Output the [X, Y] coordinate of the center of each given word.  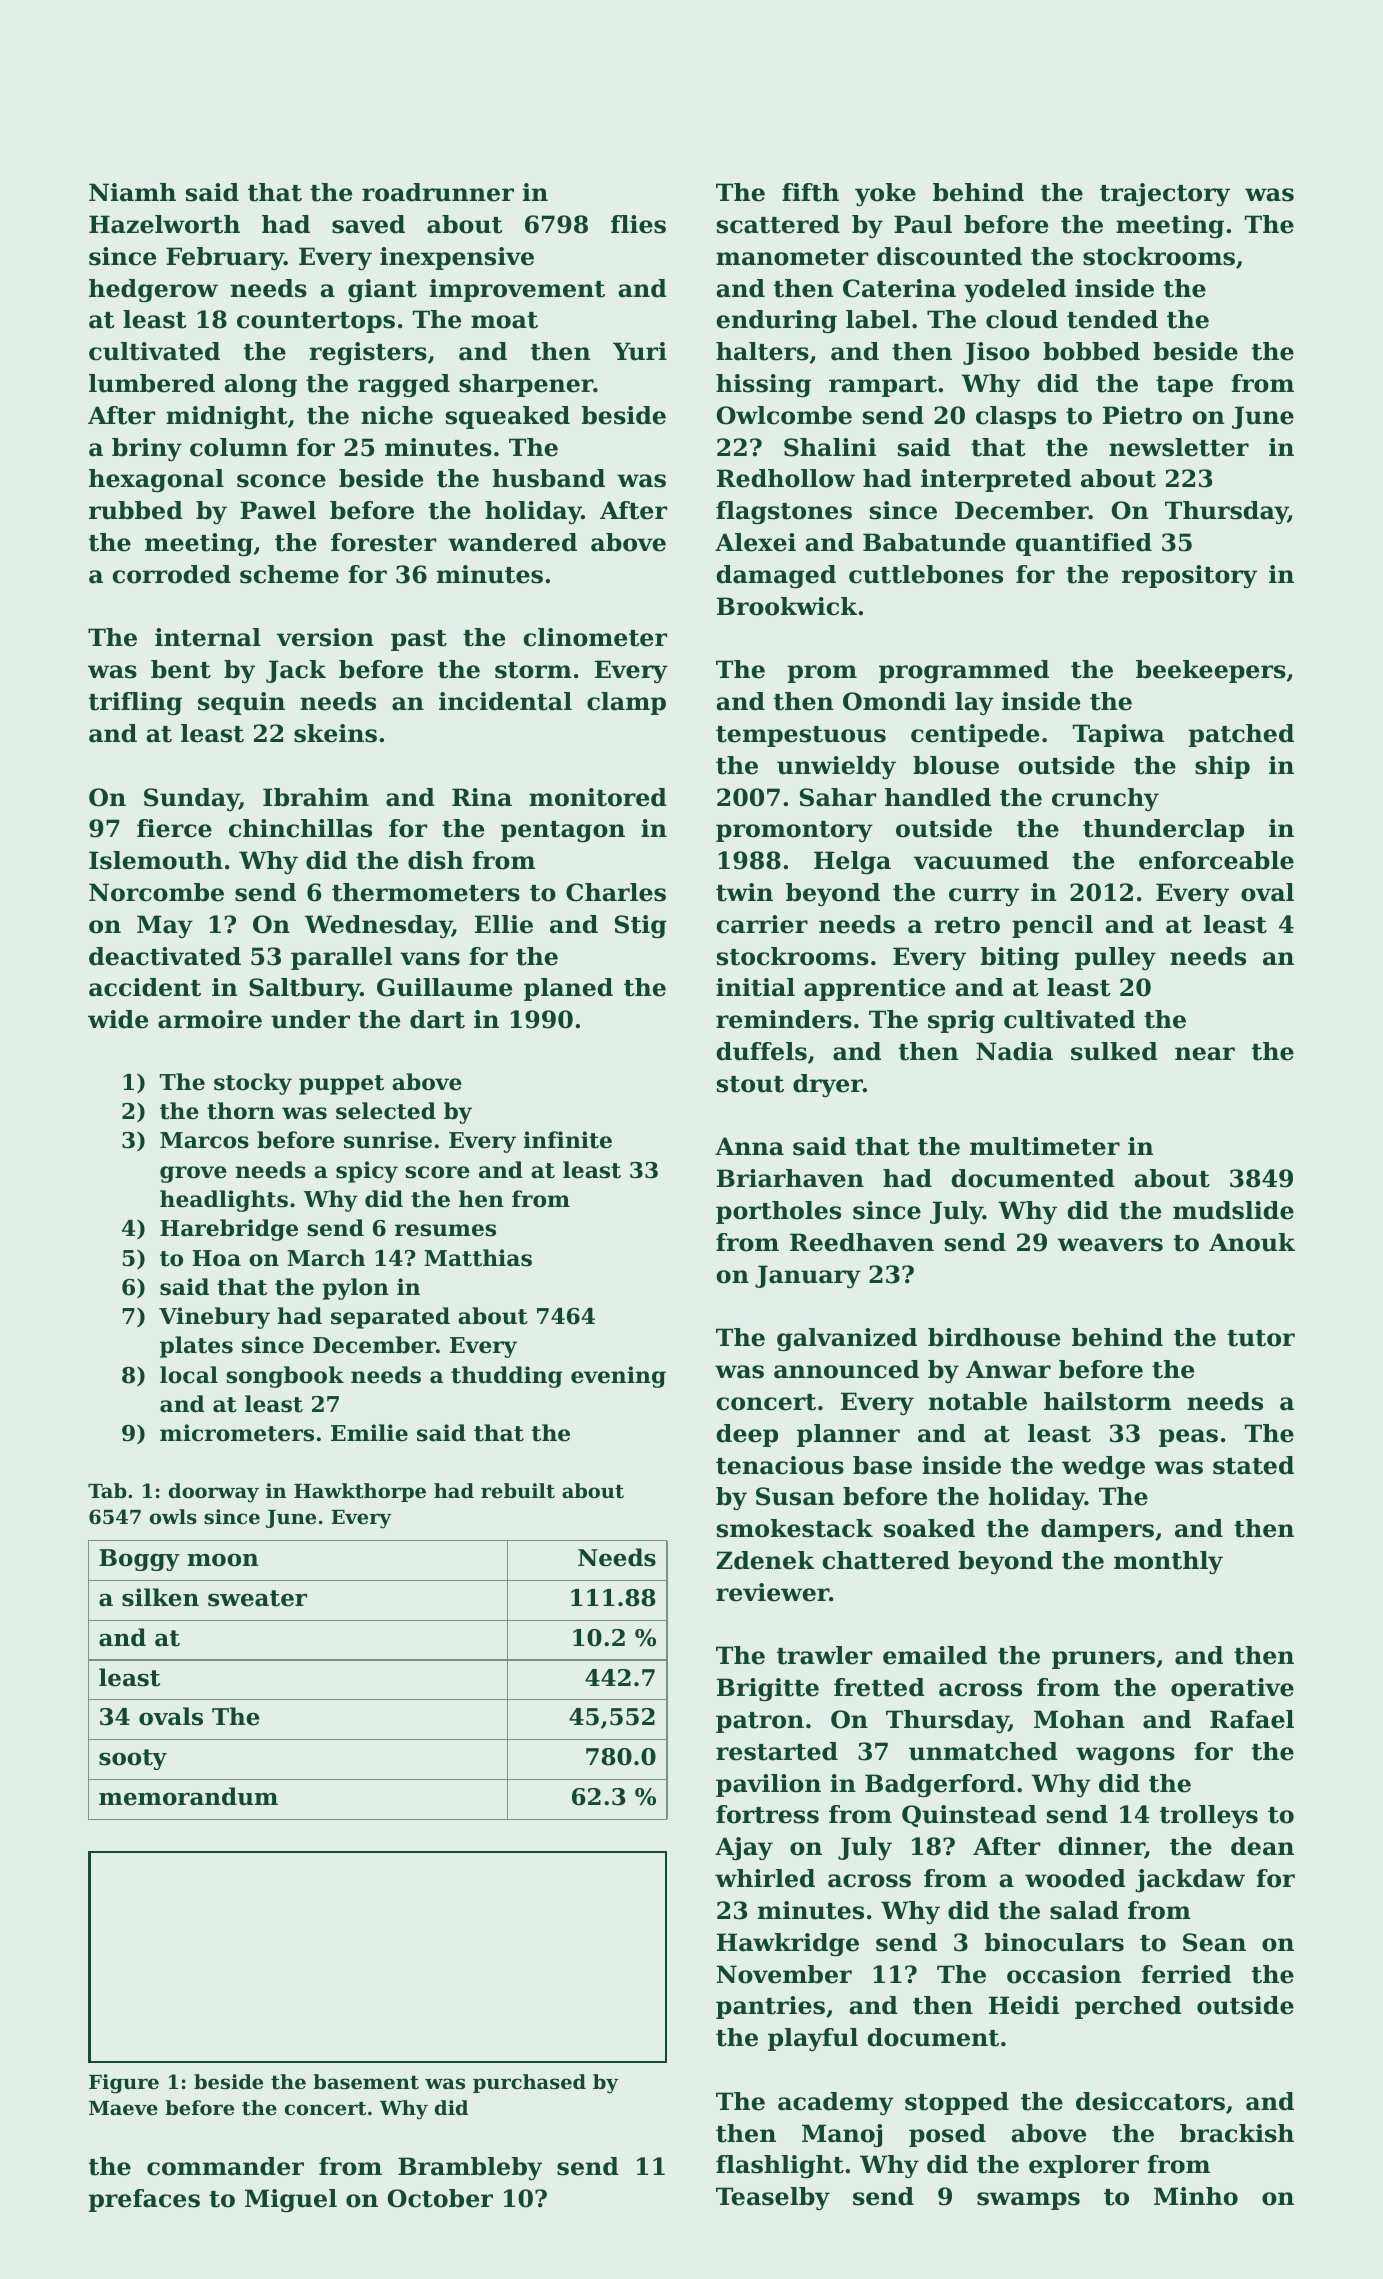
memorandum [188, 1796]
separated [390, 1318]
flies [638, 224]
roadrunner [438, 192]
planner [848, 1435]
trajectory [1165, 195]
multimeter [1045, 1146]
